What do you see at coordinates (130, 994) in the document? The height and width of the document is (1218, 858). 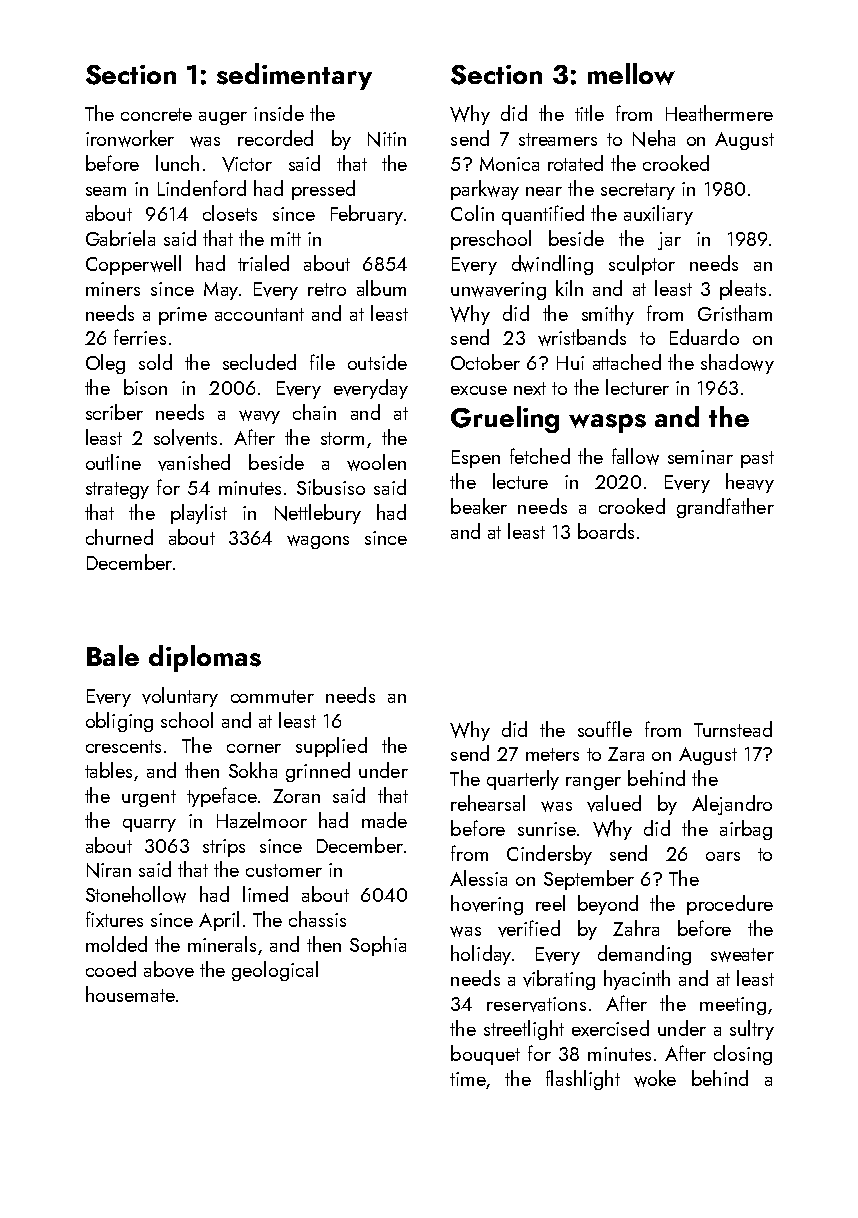 I see `housemate` at bounding box center [130, 994].
